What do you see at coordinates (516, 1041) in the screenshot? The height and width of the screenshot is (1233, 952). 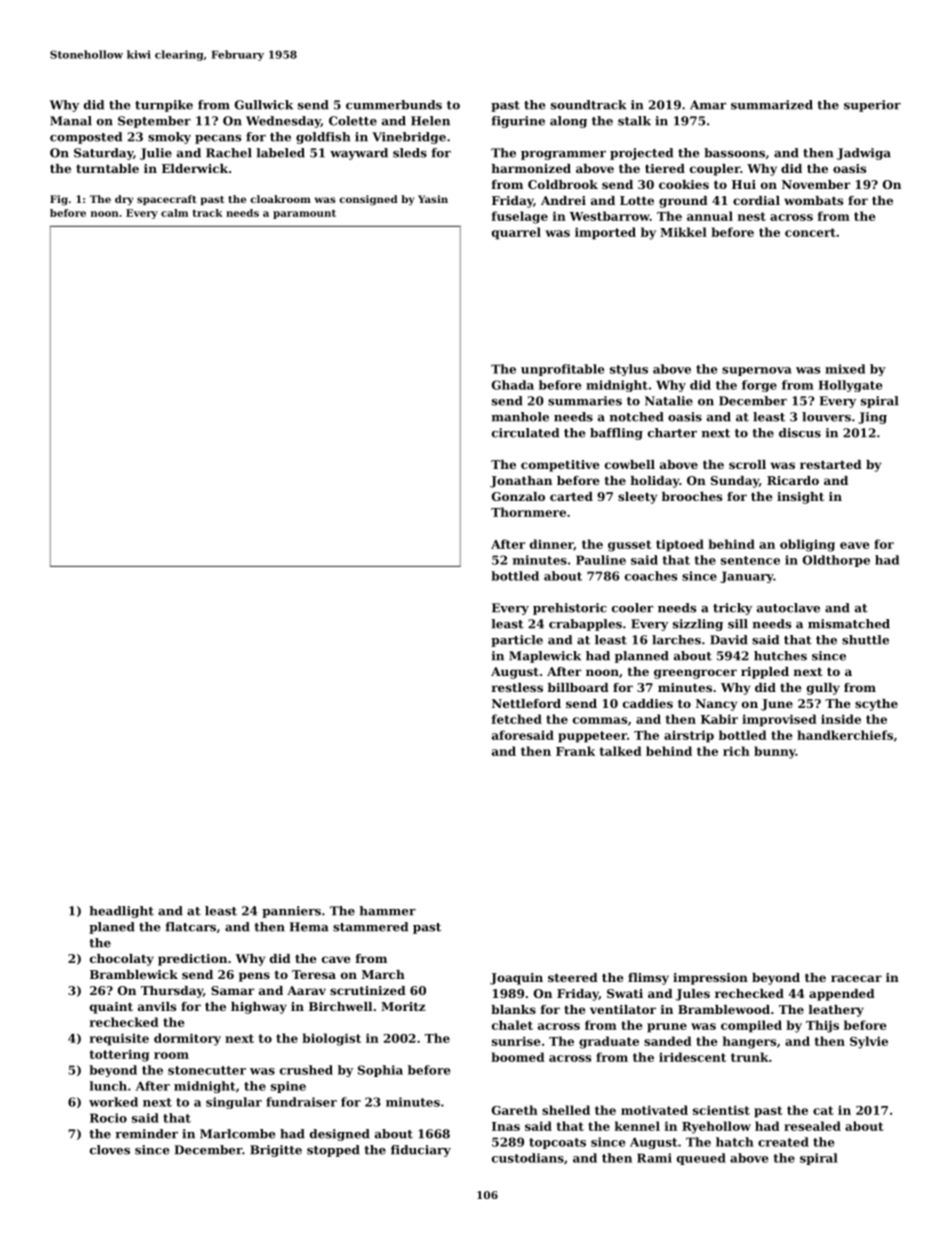 I see `sunrise` at bounding box center [516, 1041].
